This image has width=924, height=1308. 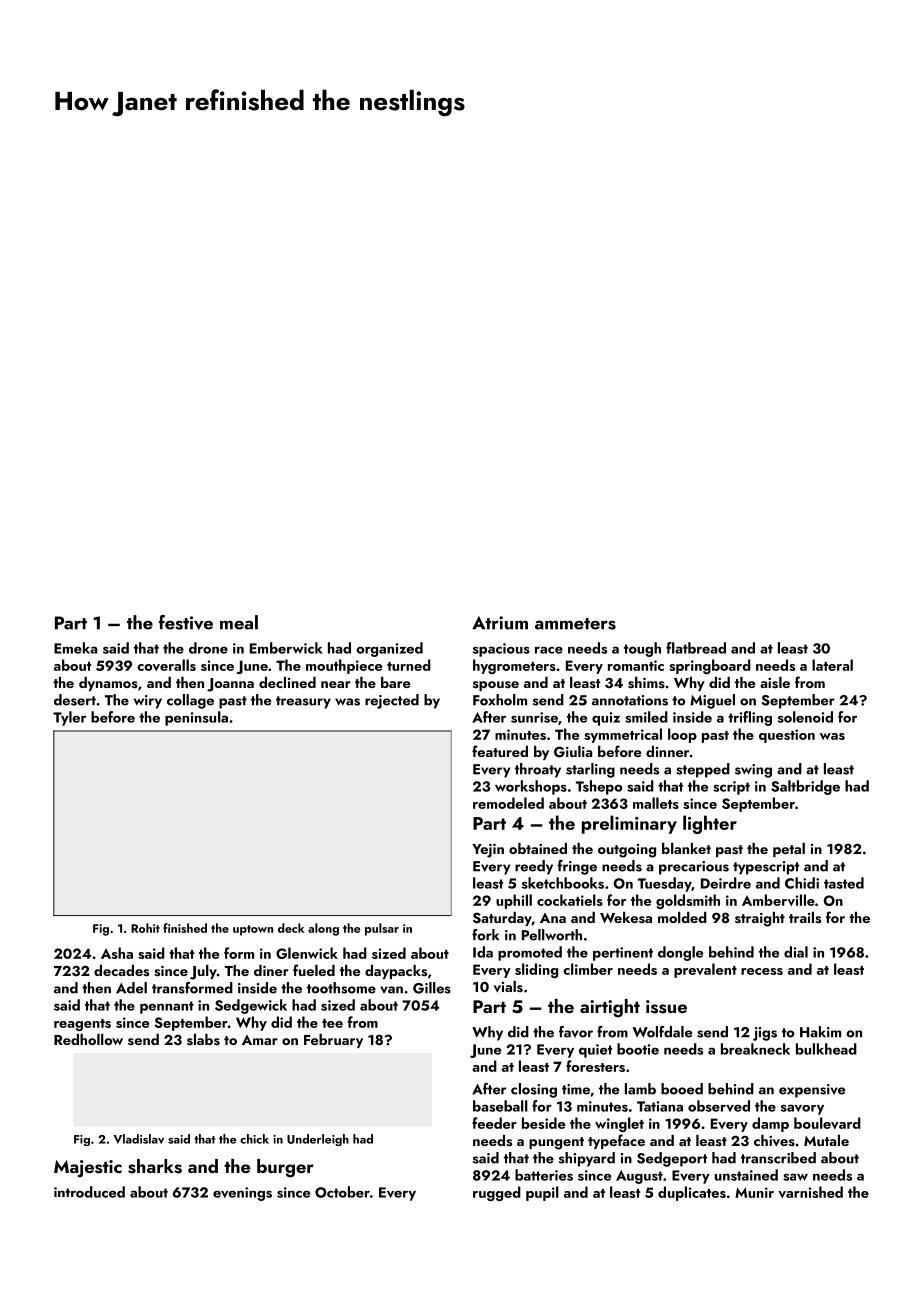 What do you see at coordinates (303, 702) in the image?
I see `treasury` at bounding box center [303, 702].
